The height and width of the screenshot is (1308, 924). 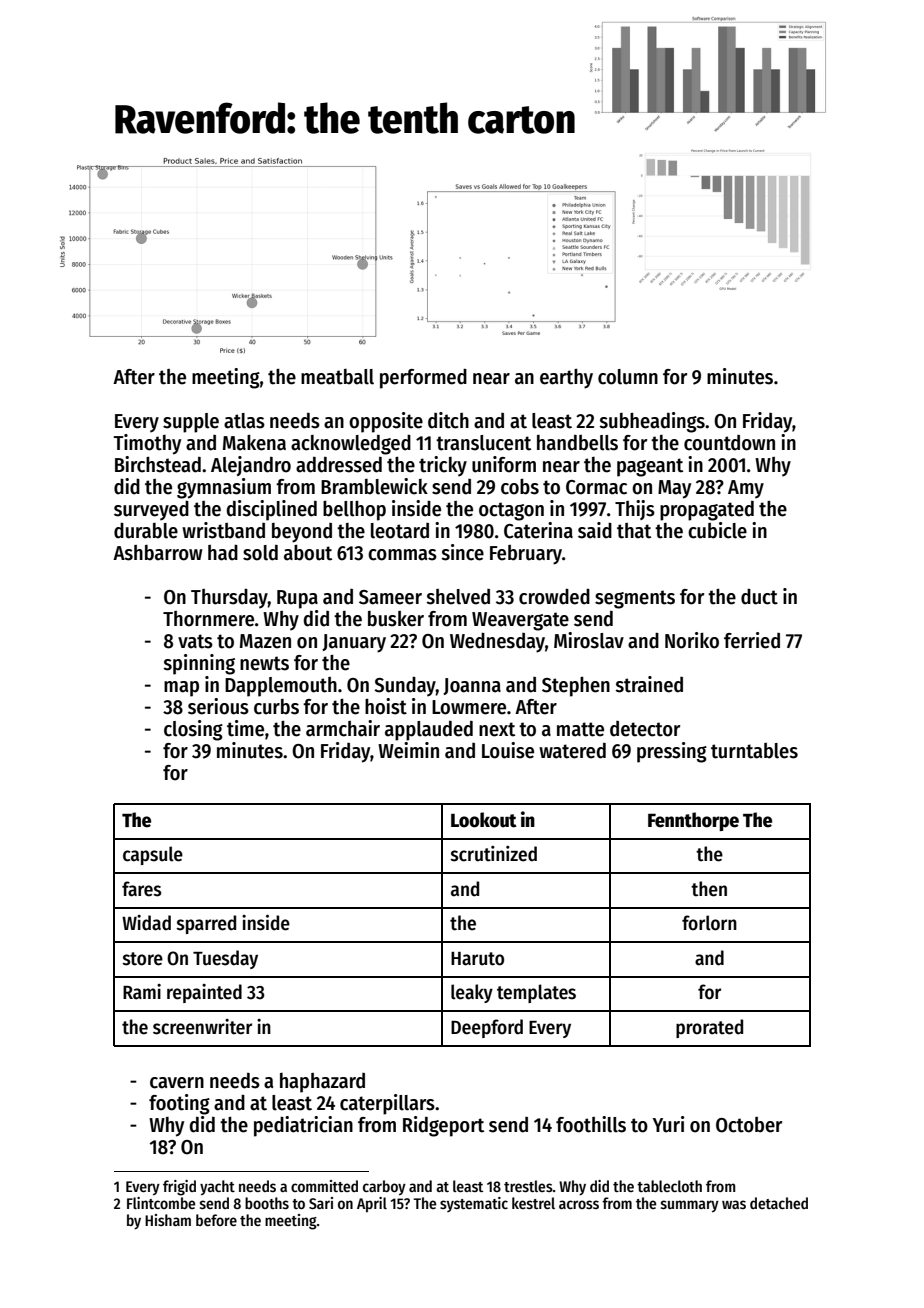 What do you see at coordinates (142, 992) in the screenshot?
I see `Rami` at bounding box center [142, 992].
